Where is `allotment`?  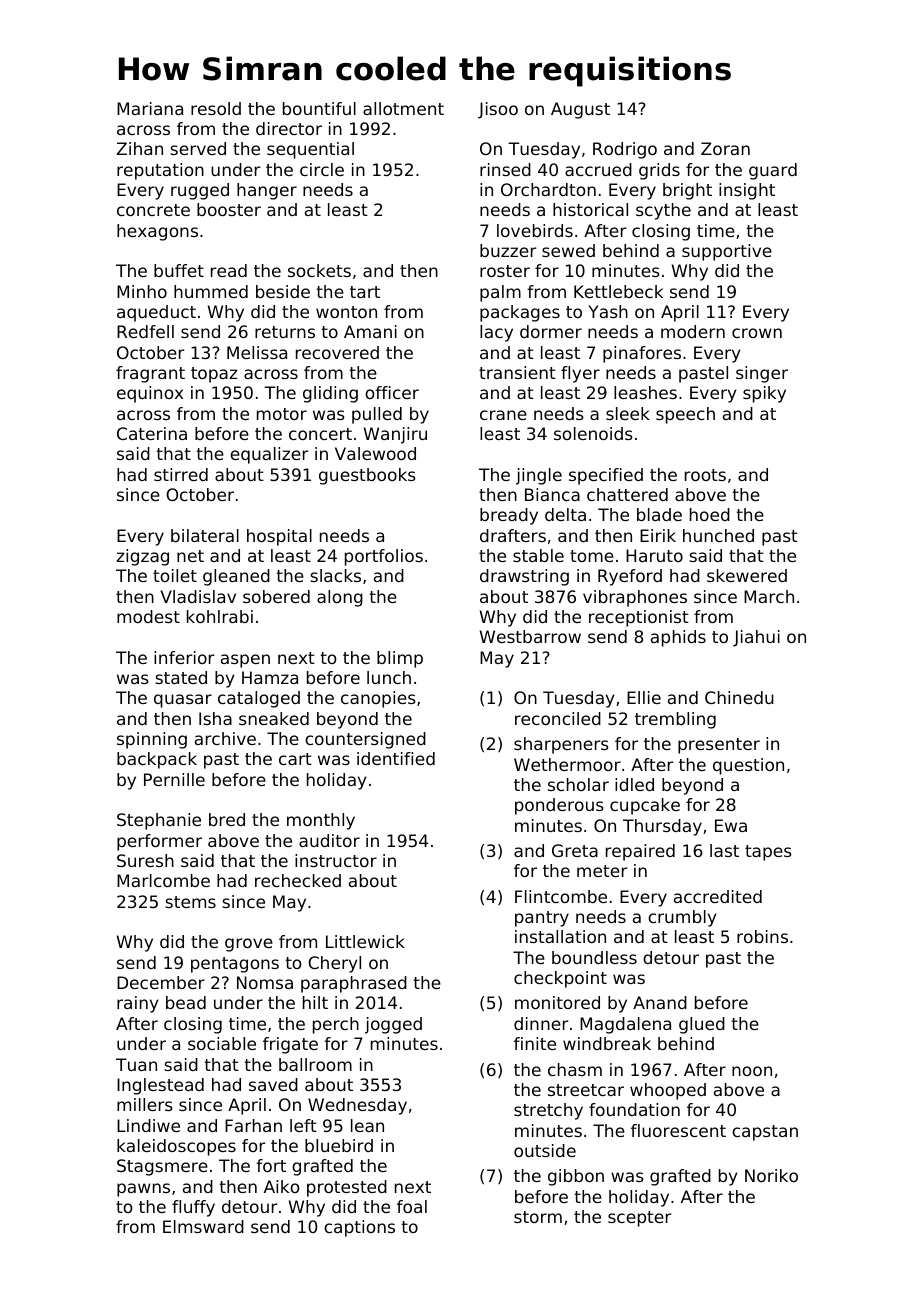
allotment is located at coordinates (403, 108).
